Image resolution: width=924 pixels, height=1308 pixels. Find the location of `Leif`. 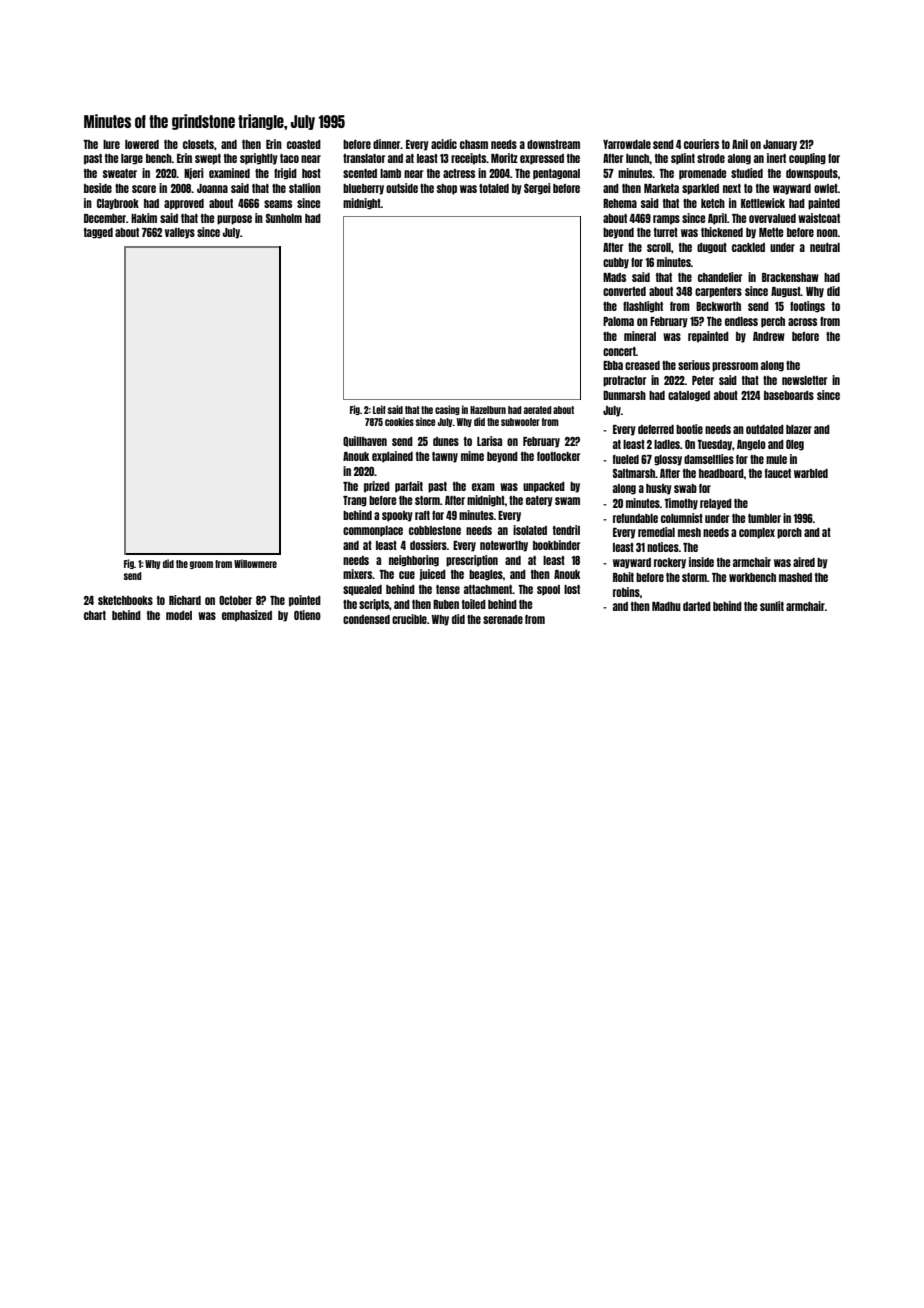

Leif is located at coordinates (379, 409).
